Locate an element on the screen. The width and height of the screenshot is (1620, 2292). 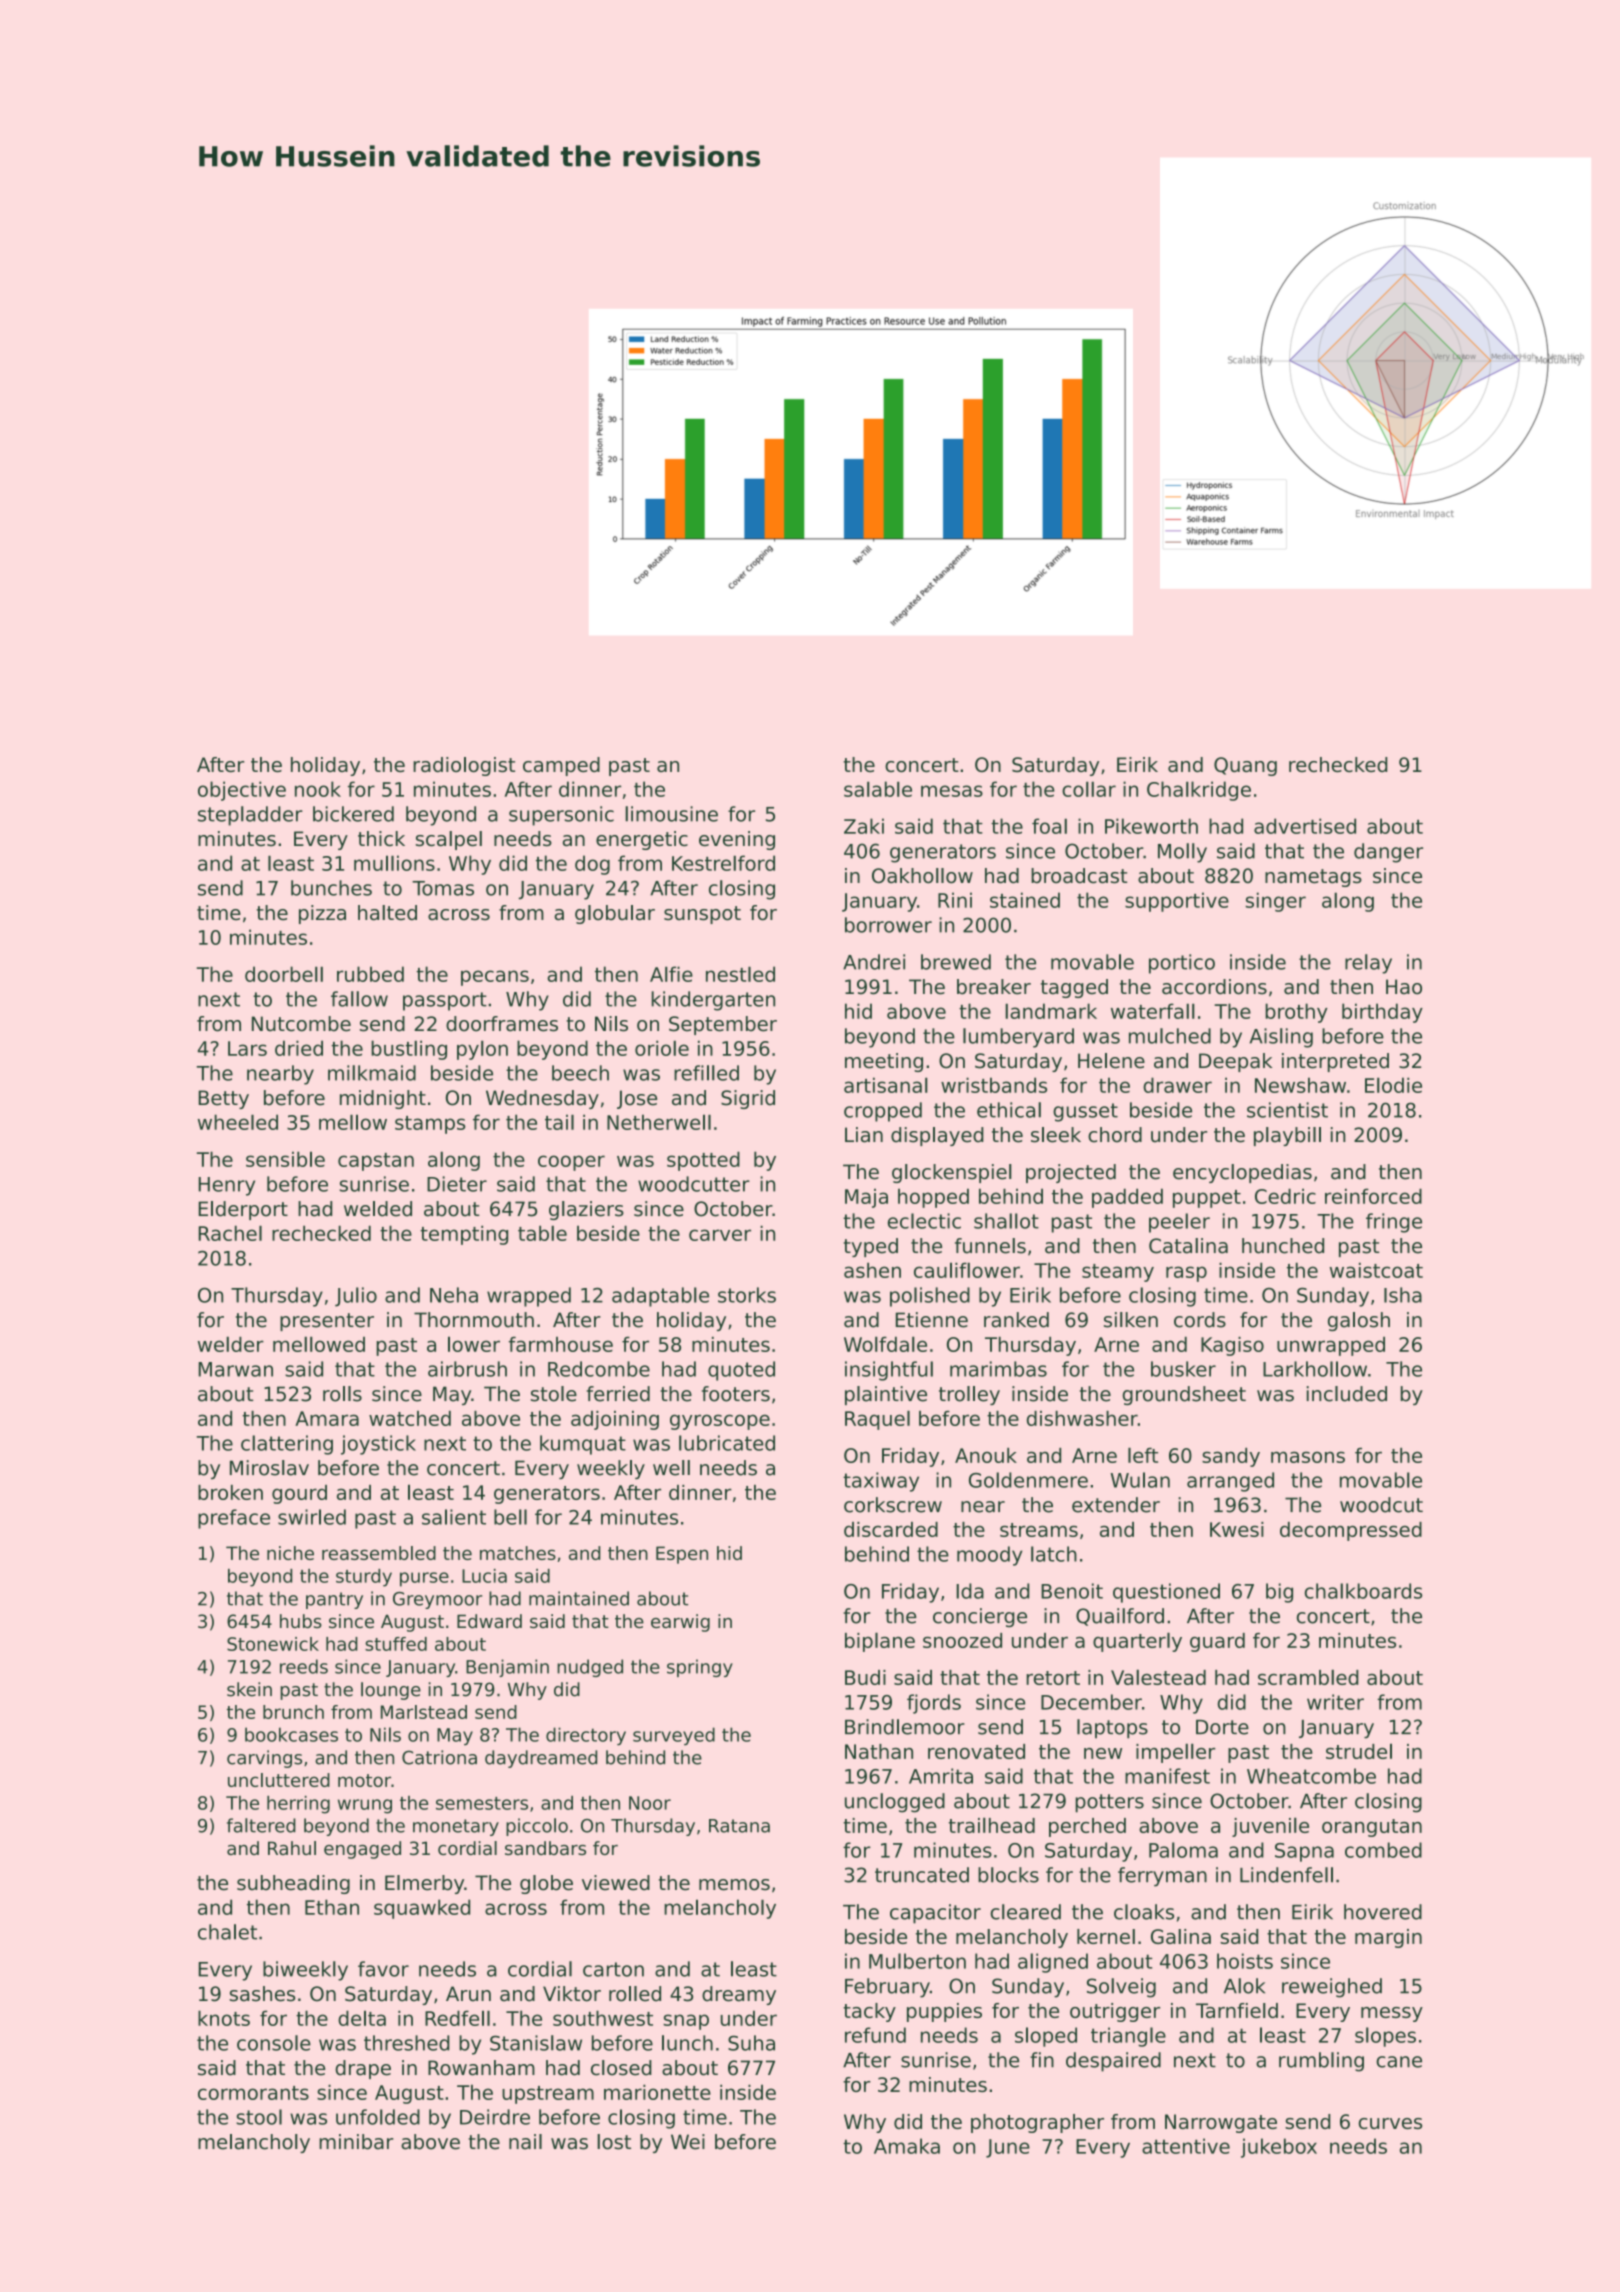
Amaka is located at coordinates (907, 2146).
